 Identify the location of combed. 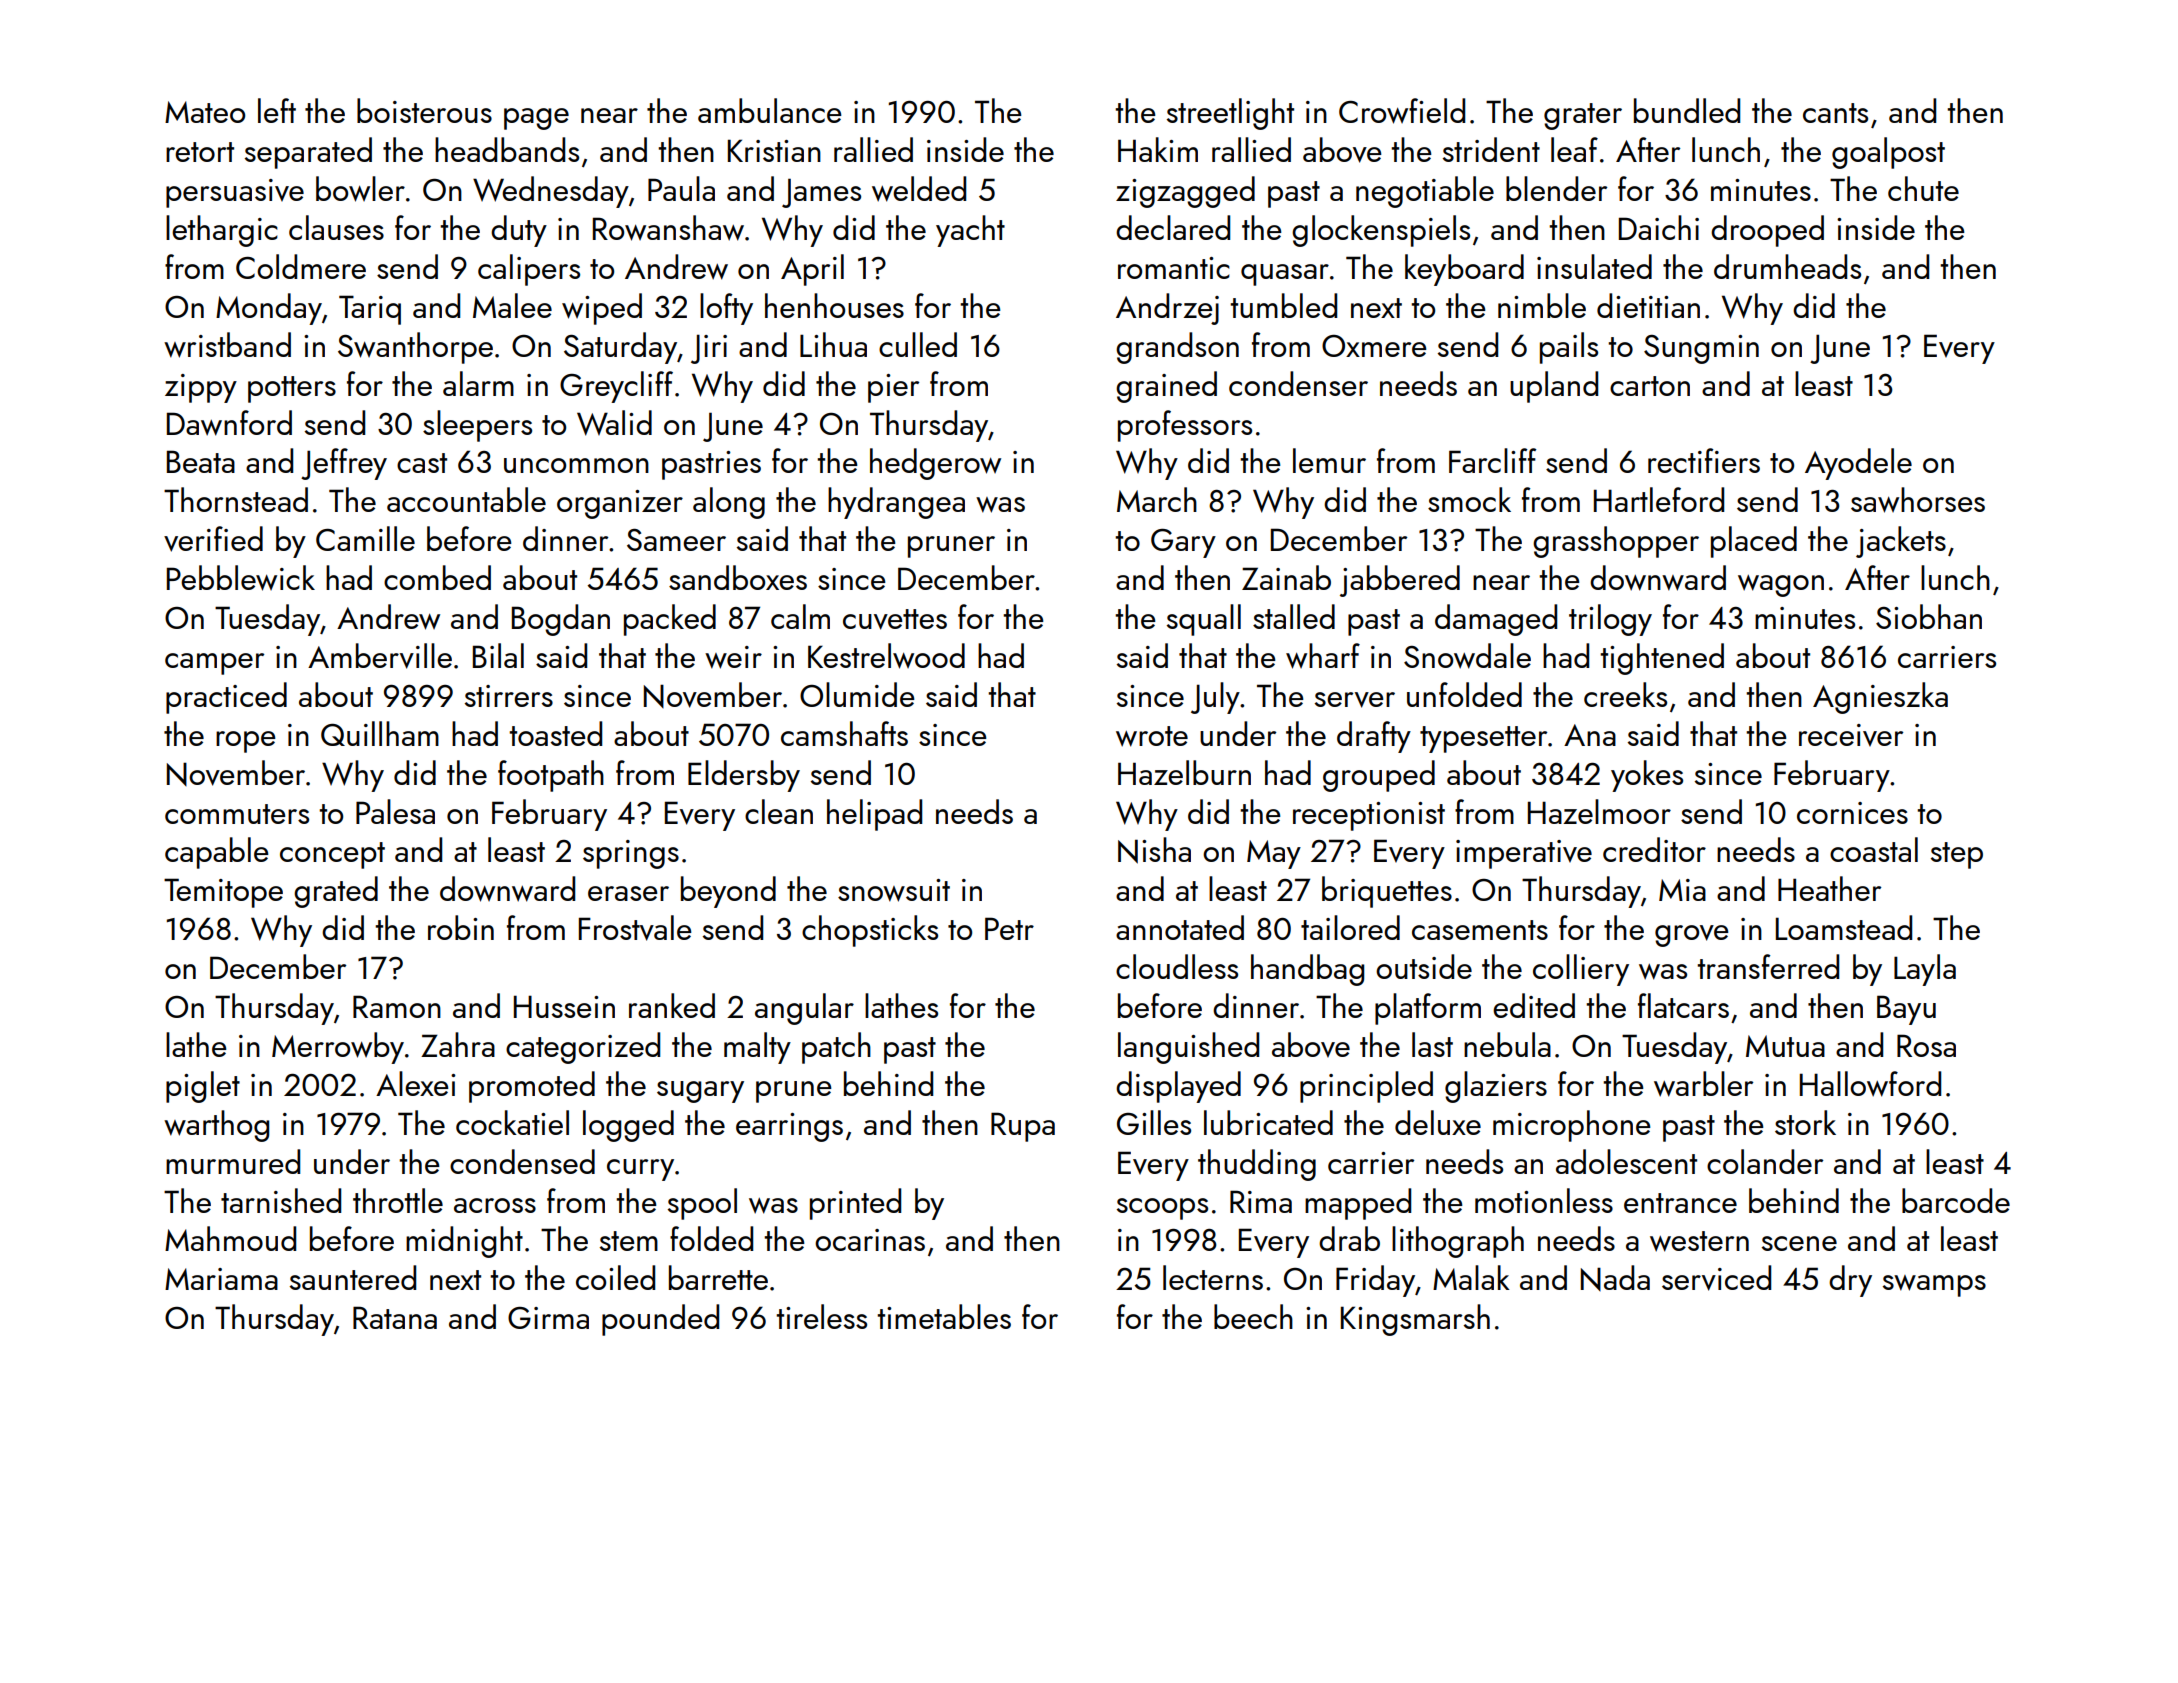
(437, 577).
